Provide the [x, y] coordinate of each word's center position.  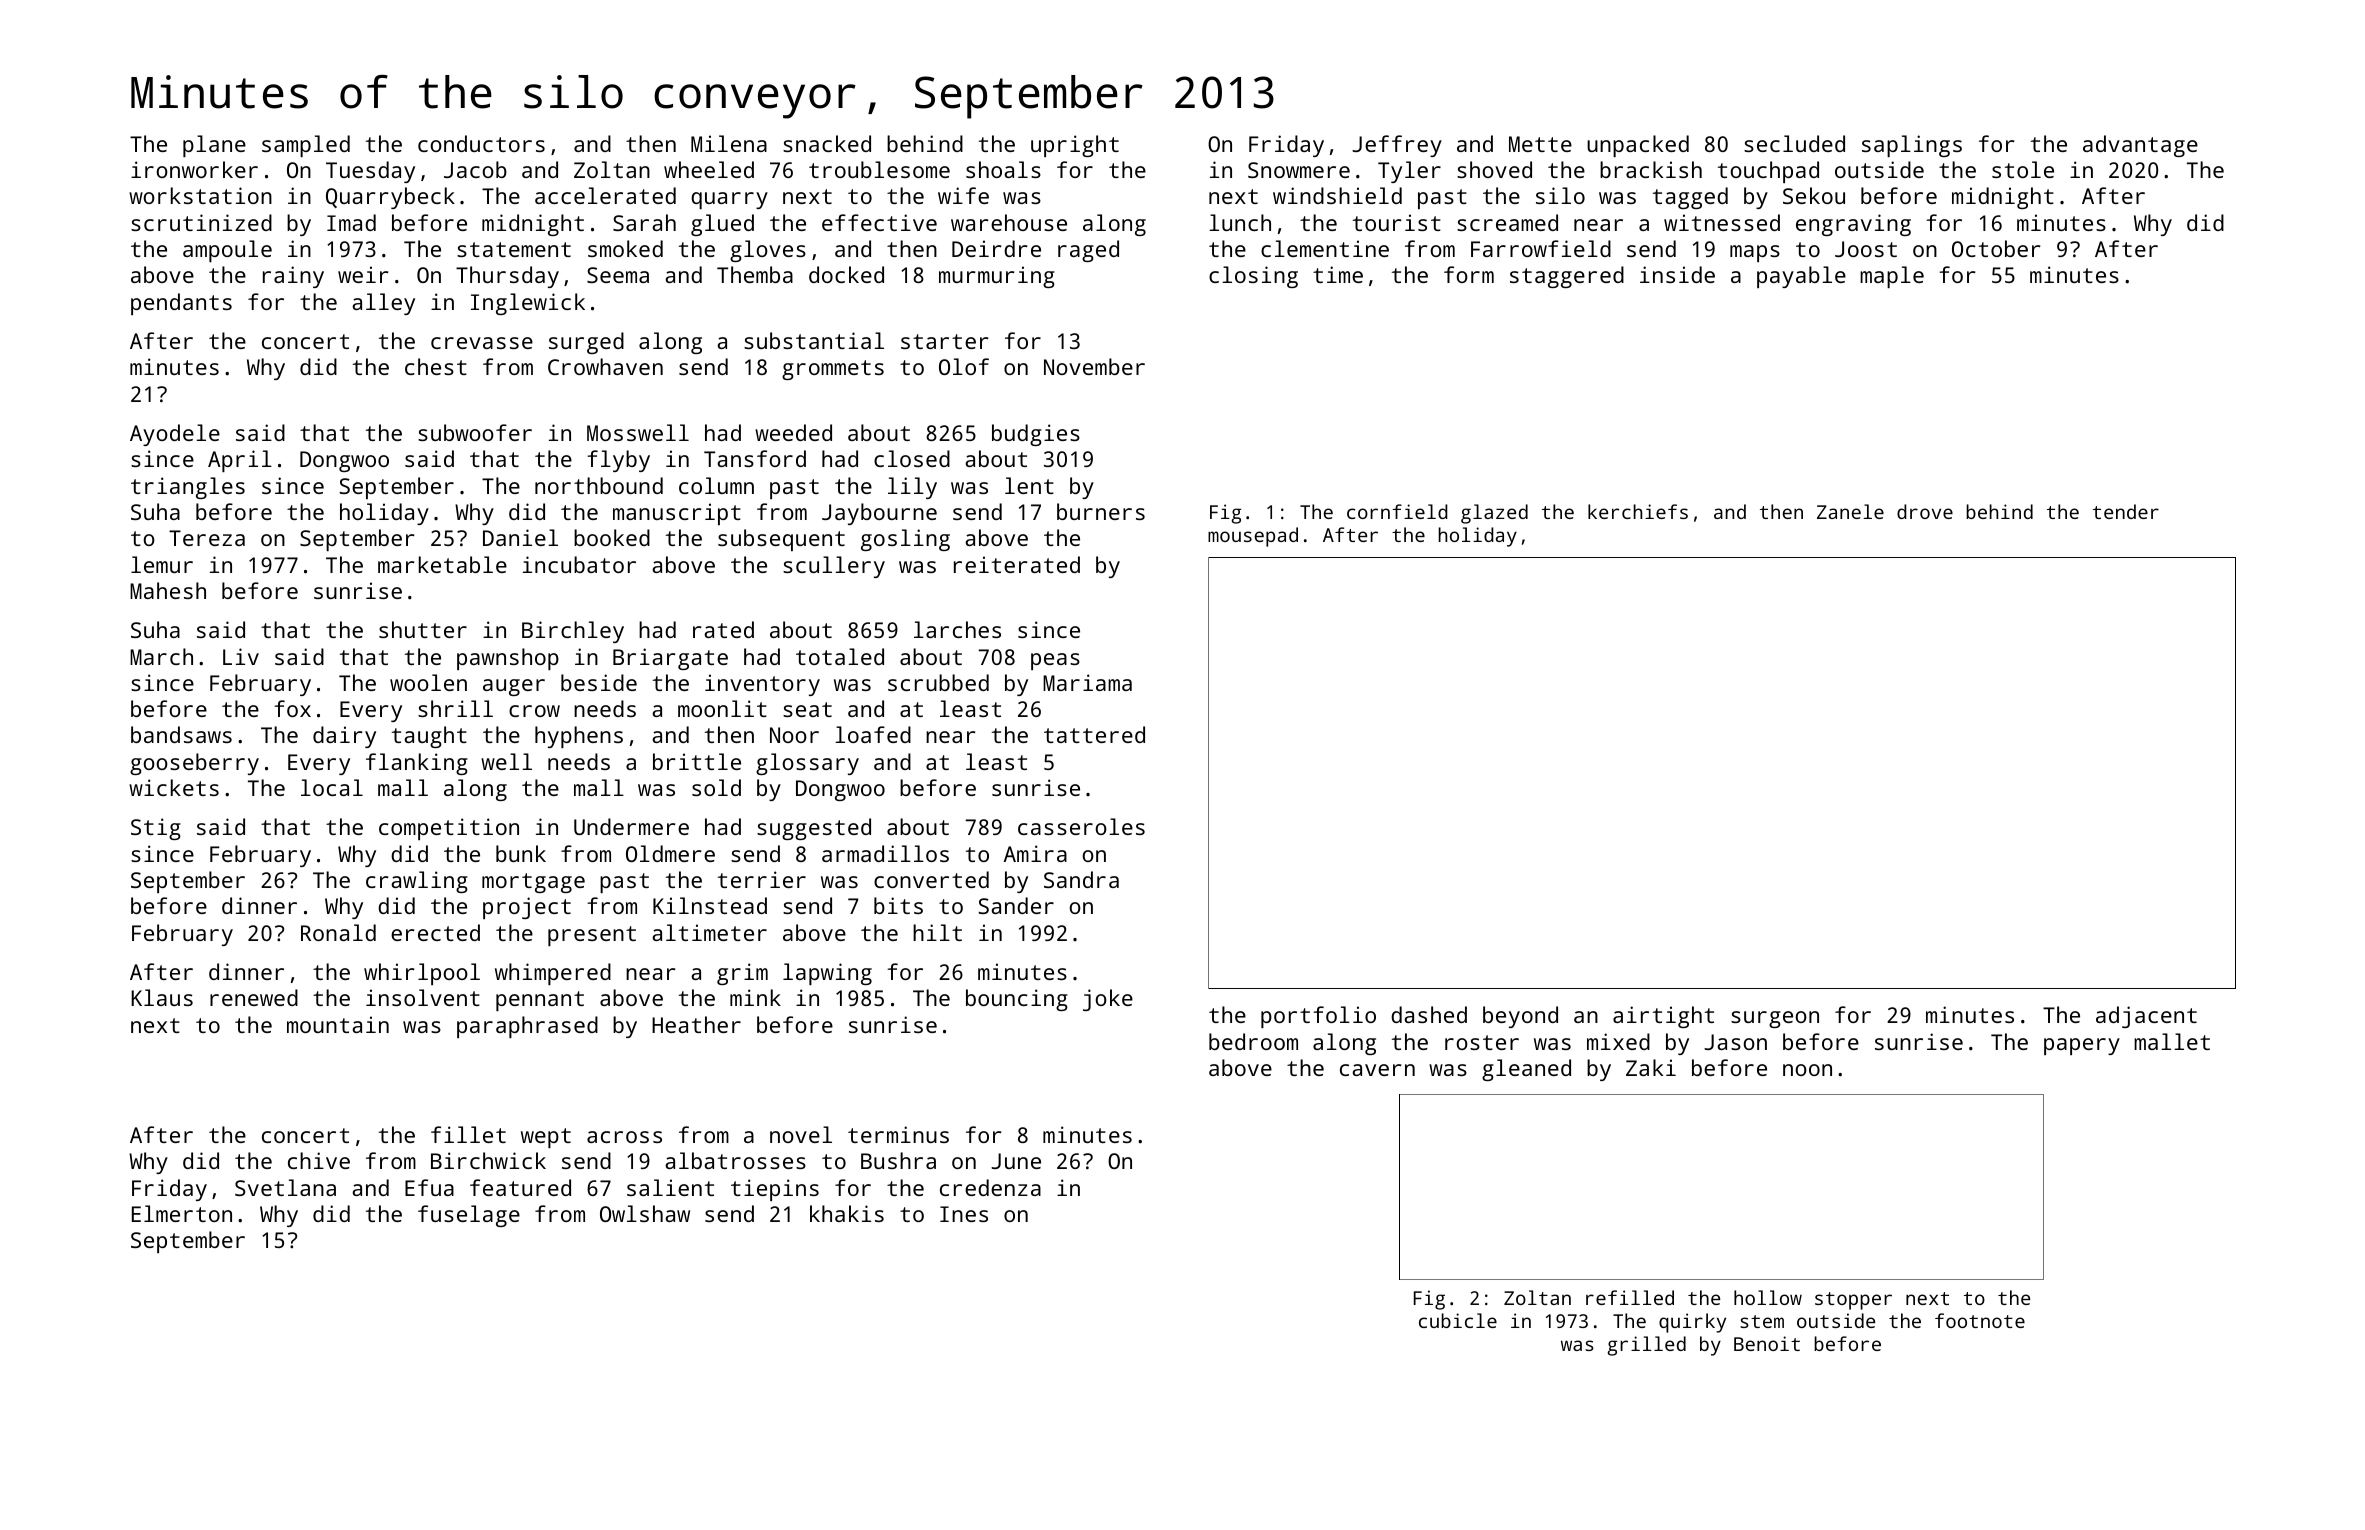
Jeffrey [1397, 146]
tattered [1094, 734]
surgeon [1775, 1019]
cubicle [1458, 1320]
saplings [1912, 146]
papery [2082, 1046]
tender [2126, 511]
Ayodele [175, 435]
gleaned [1526, 1070]
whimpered [553, 974]
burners [1101, 511]
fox [292, 708]
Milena [729, 143]
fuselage [469, 1216]
